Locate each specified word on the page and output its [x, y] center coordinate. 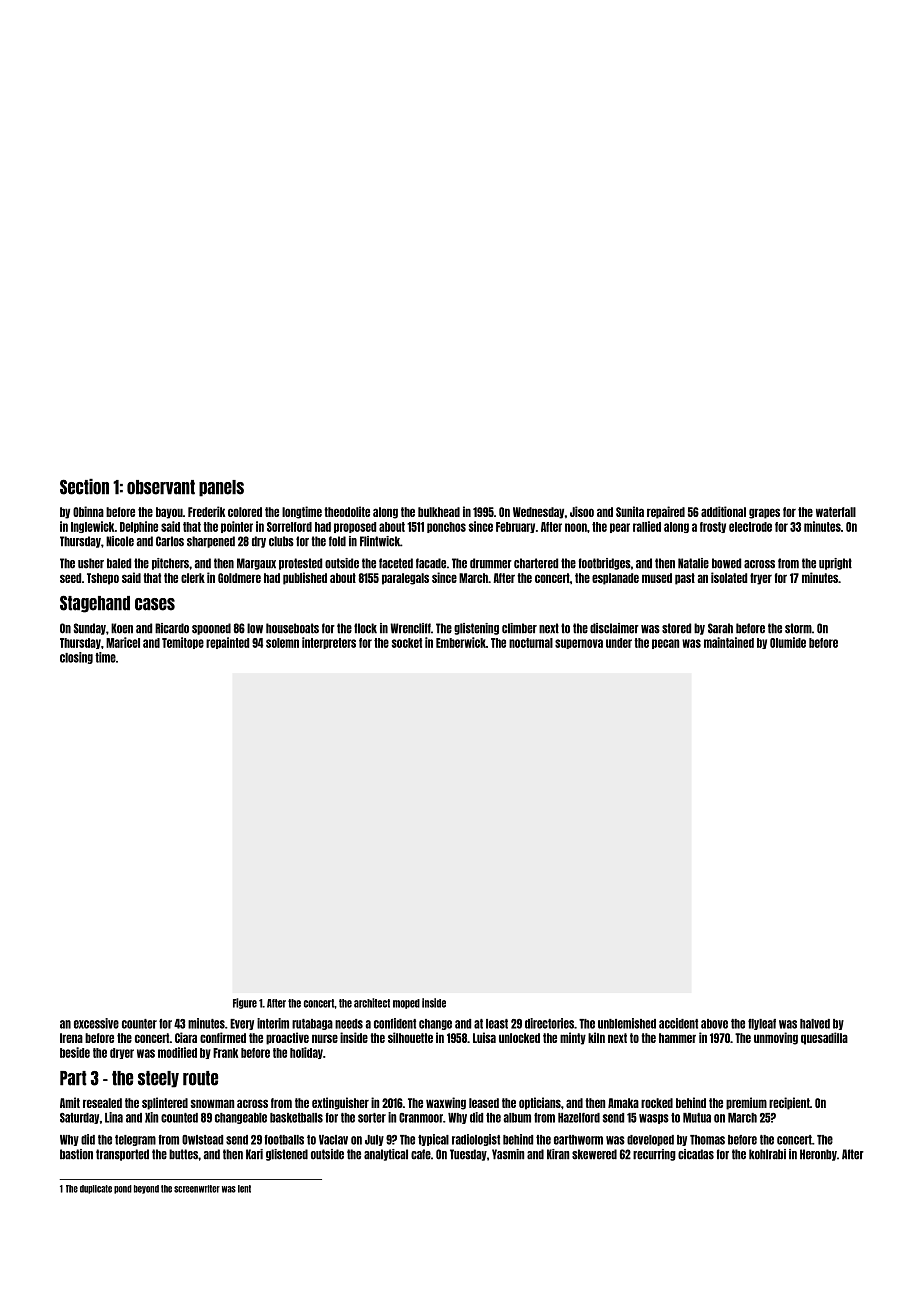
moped [406, 1004]
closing [76, 658]
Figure [245, 1003]
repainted [227, 643]
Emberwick [461, 642]
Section [84, 487]
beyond [146, 1189]
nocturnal [531, 643]
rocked [657, 1103]
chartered [536, 563]
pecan [665, 644]
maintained [729, 642]
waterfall [836, 512]
